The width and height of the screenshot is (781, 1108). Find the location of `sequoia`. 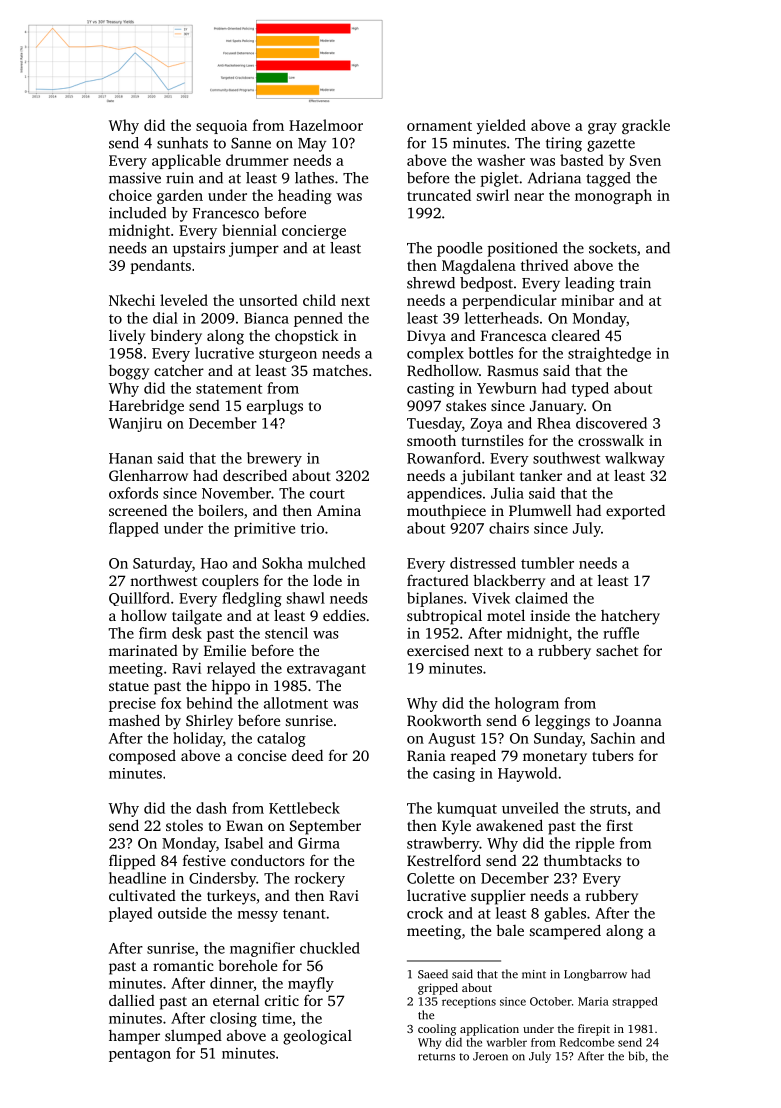

sequoia is located at coordinates (221, 127).
